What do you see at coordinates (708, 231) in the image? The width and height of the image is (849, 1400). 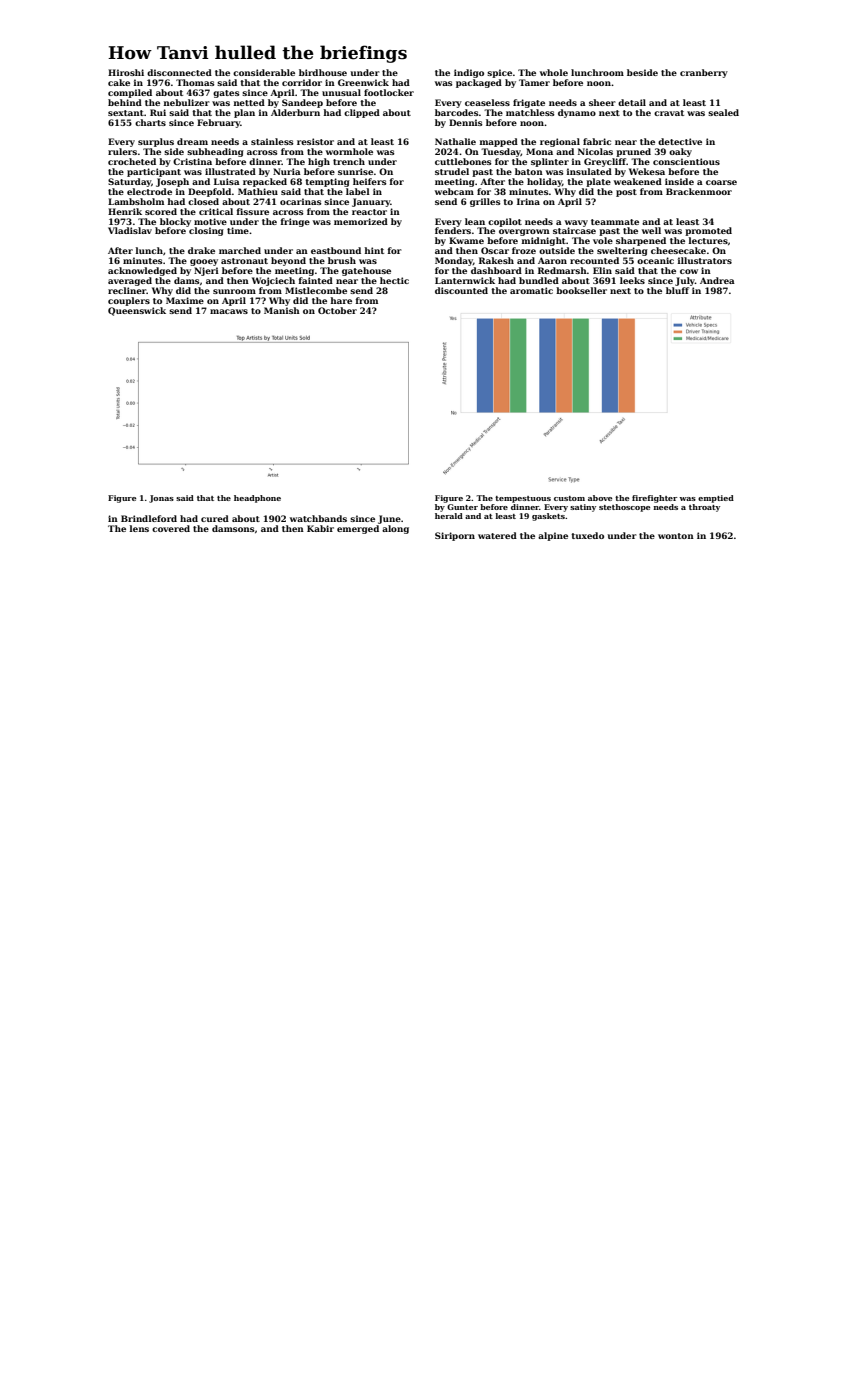 I see `promoted` at bounding box center [708, 231].
